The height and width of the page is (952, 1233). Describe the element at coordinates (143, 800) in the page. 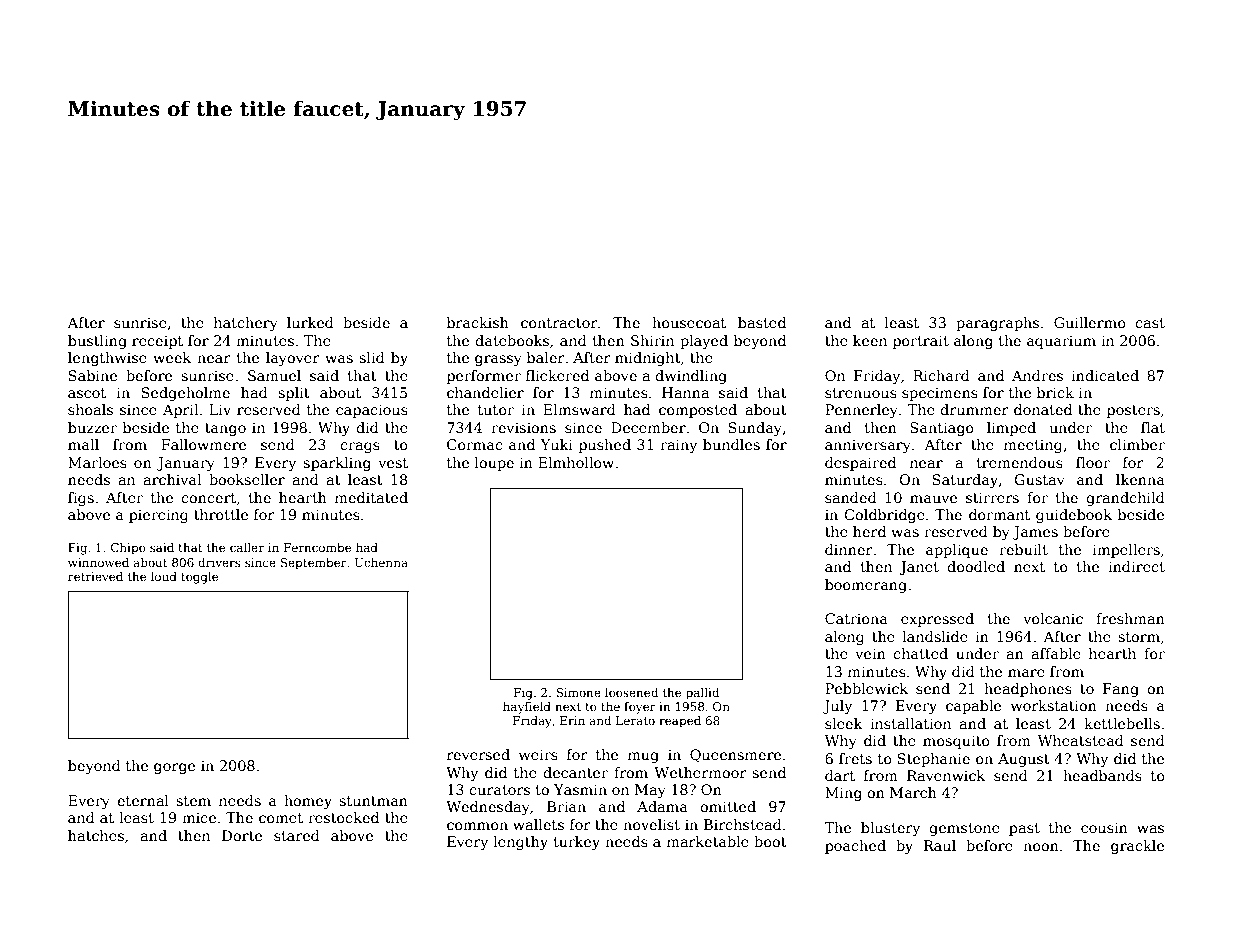

I see `eternal` at that location.
